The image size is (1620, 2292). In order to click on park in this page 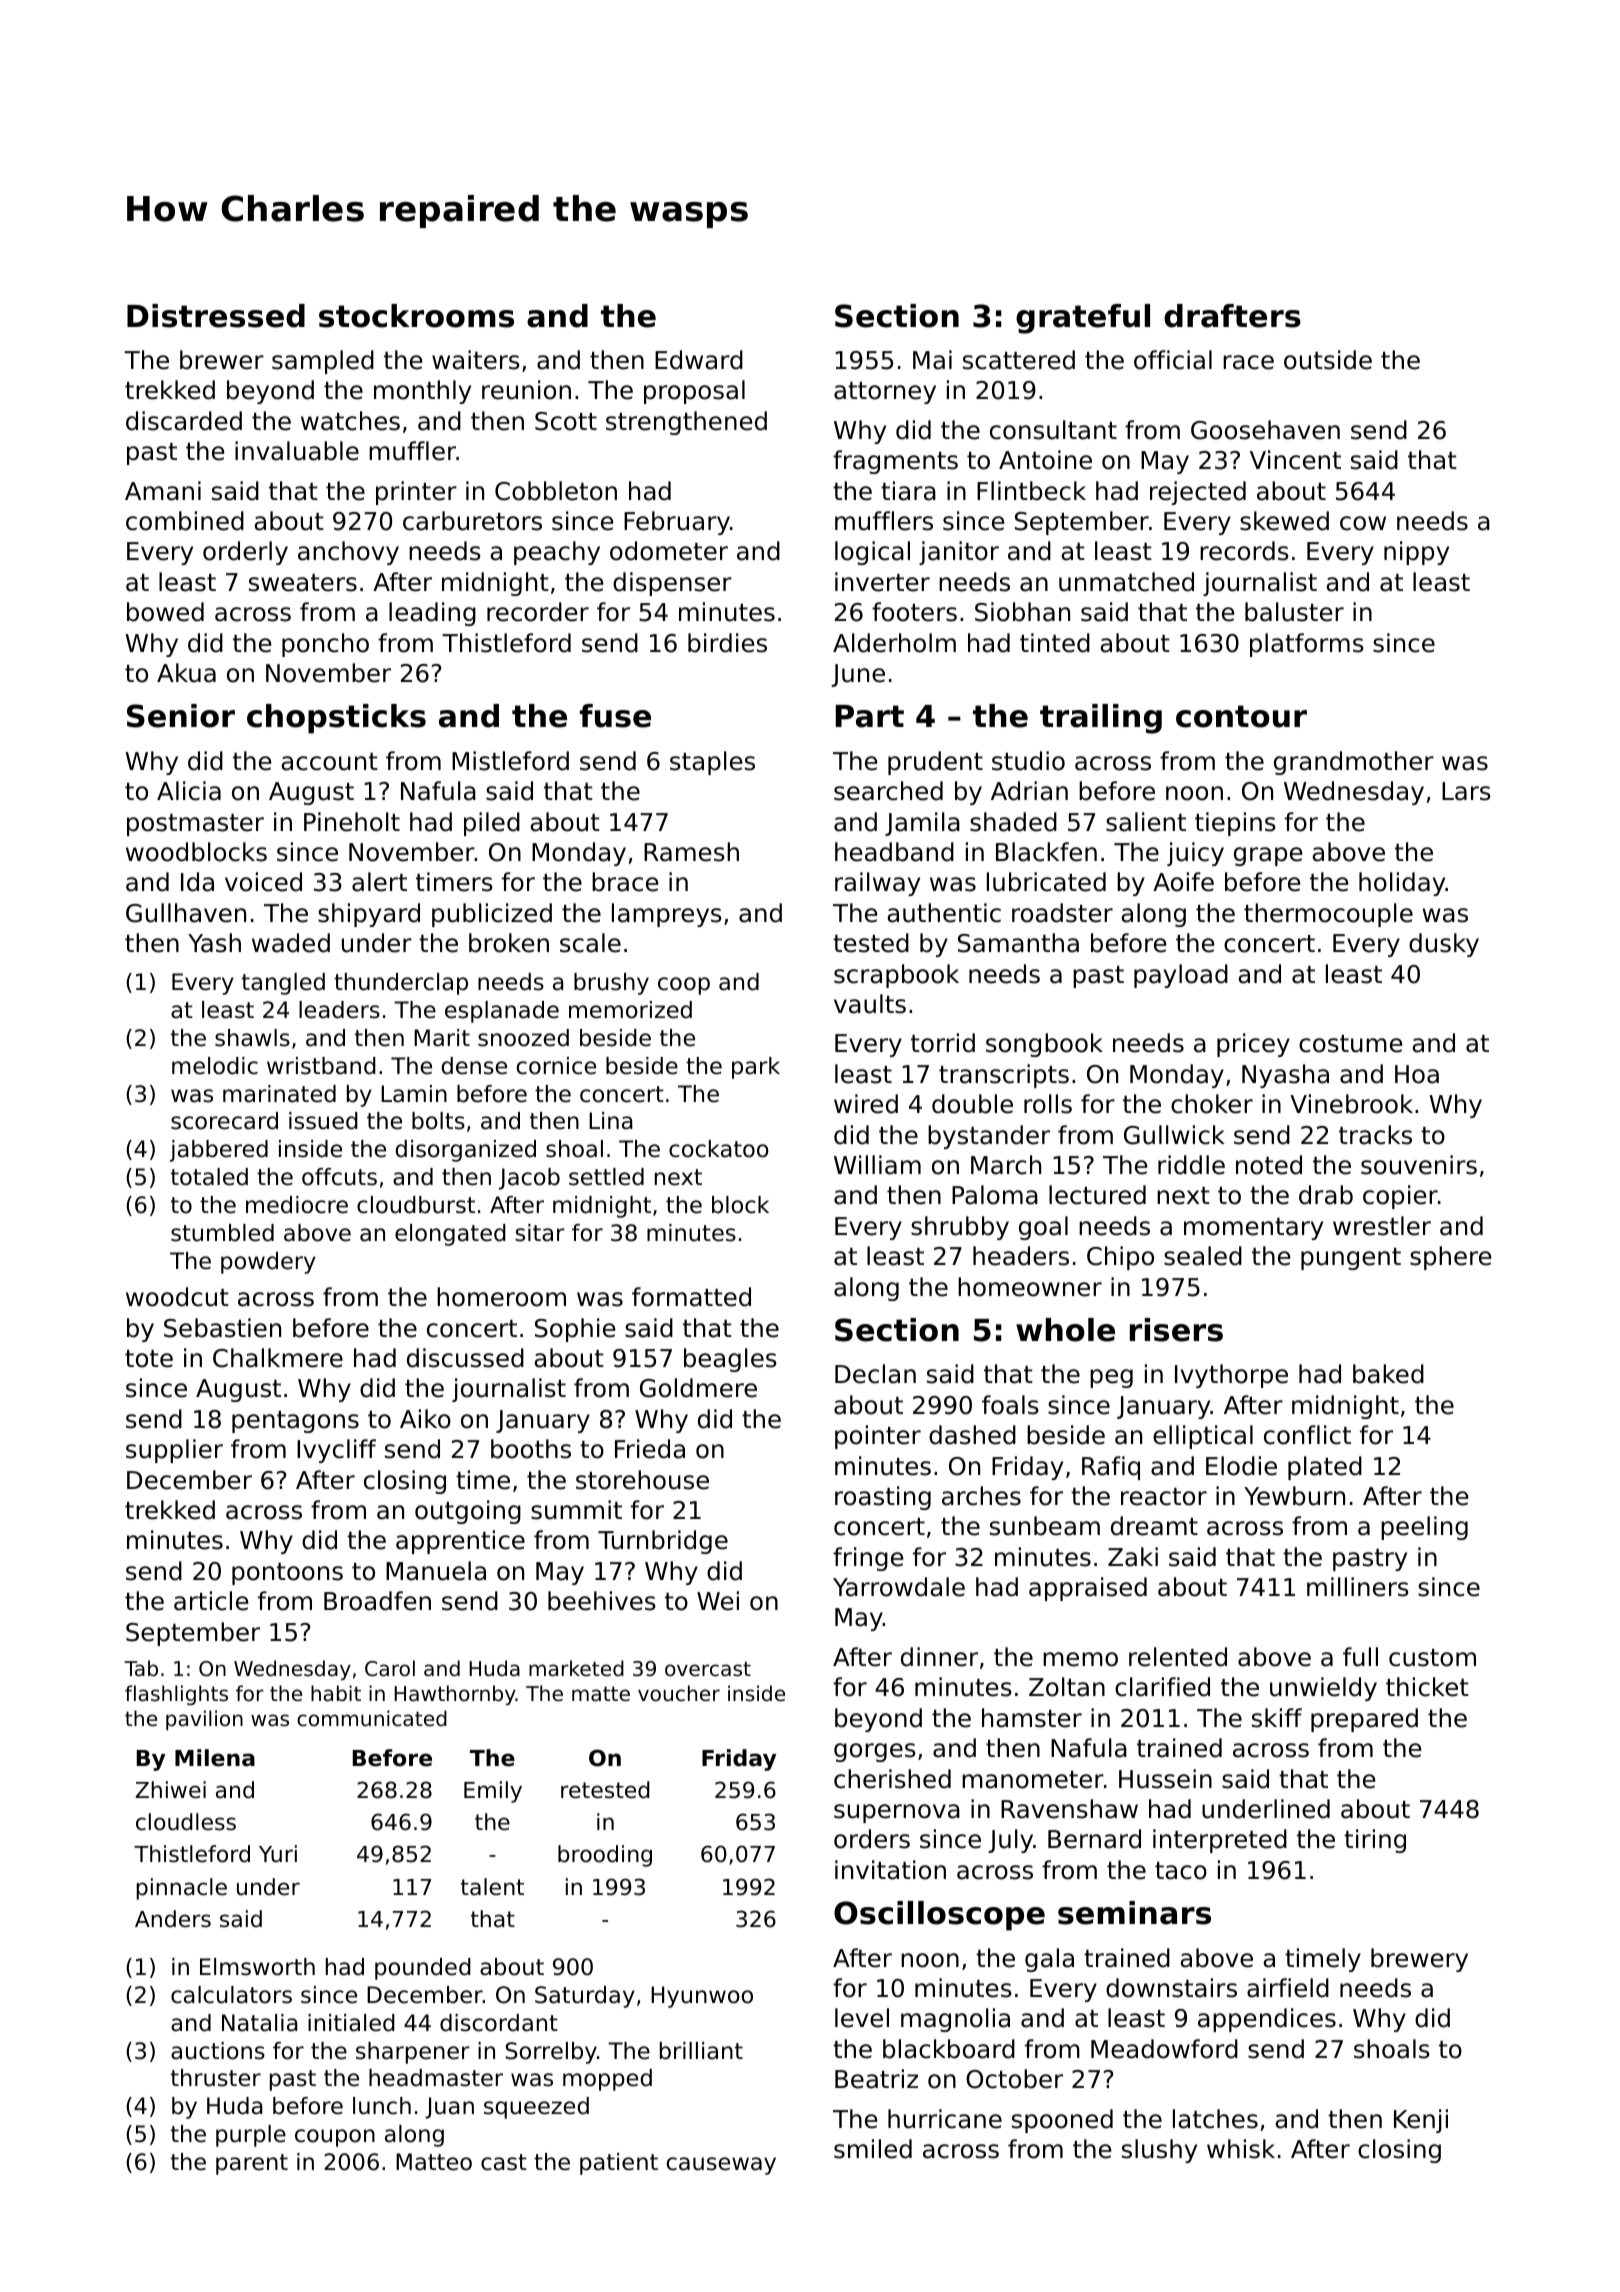, I will do `click(756, 1068)`.
